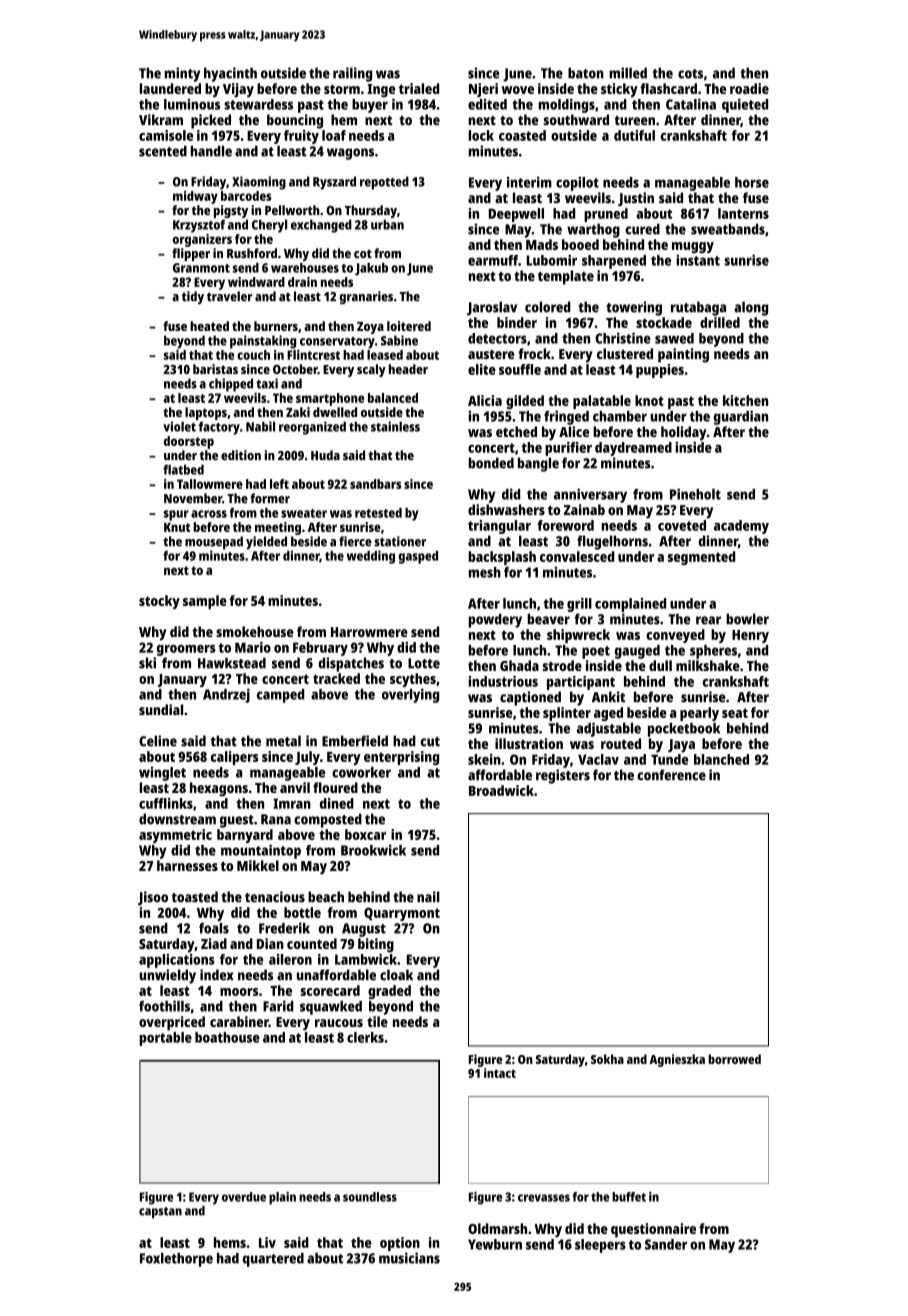 The height and width of the page is (1316, 908). I want to click on bouncing, so click(295, 121).
